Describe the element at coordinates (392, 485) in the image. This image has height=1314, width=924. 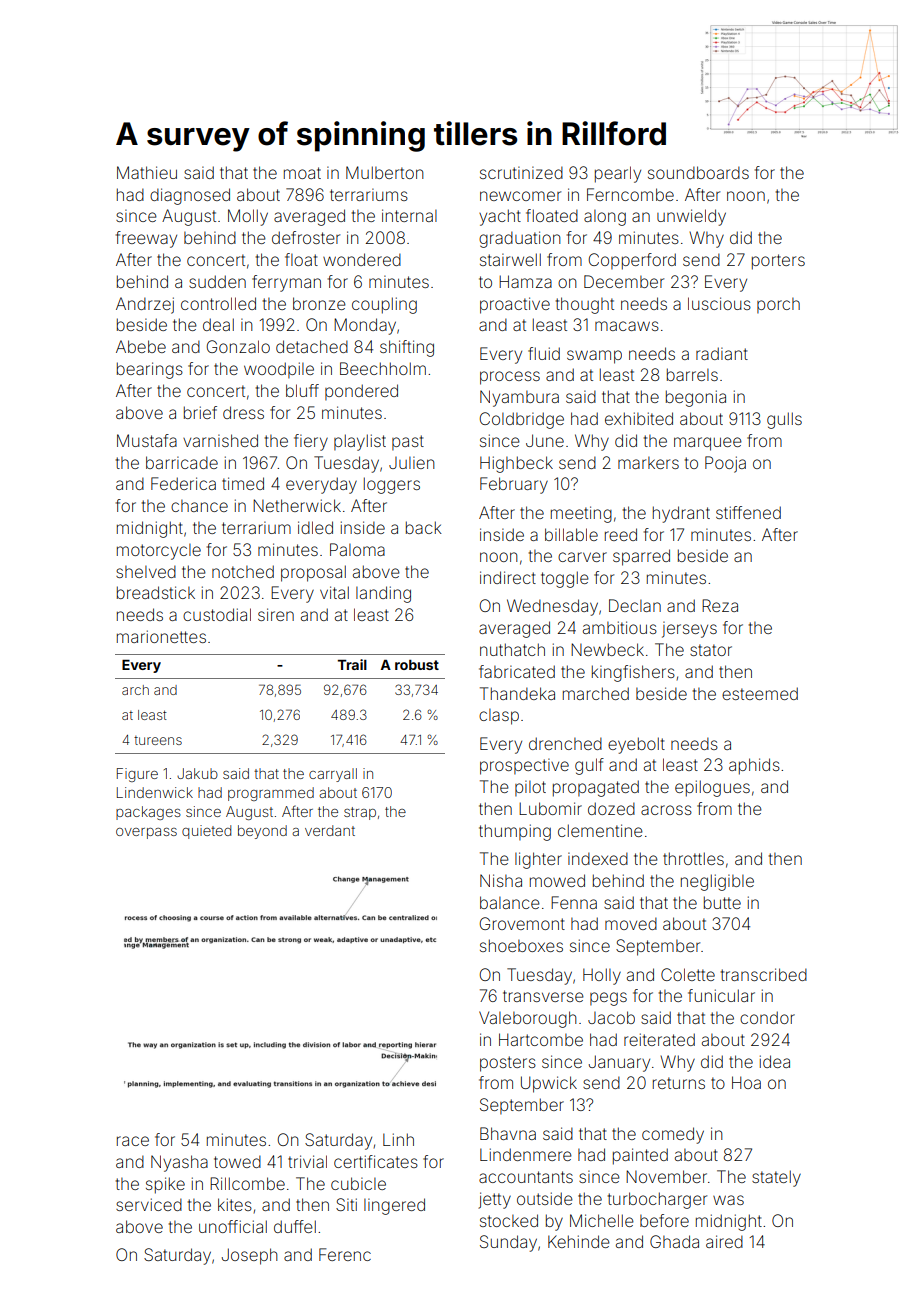
I see `loggers` at that location.
